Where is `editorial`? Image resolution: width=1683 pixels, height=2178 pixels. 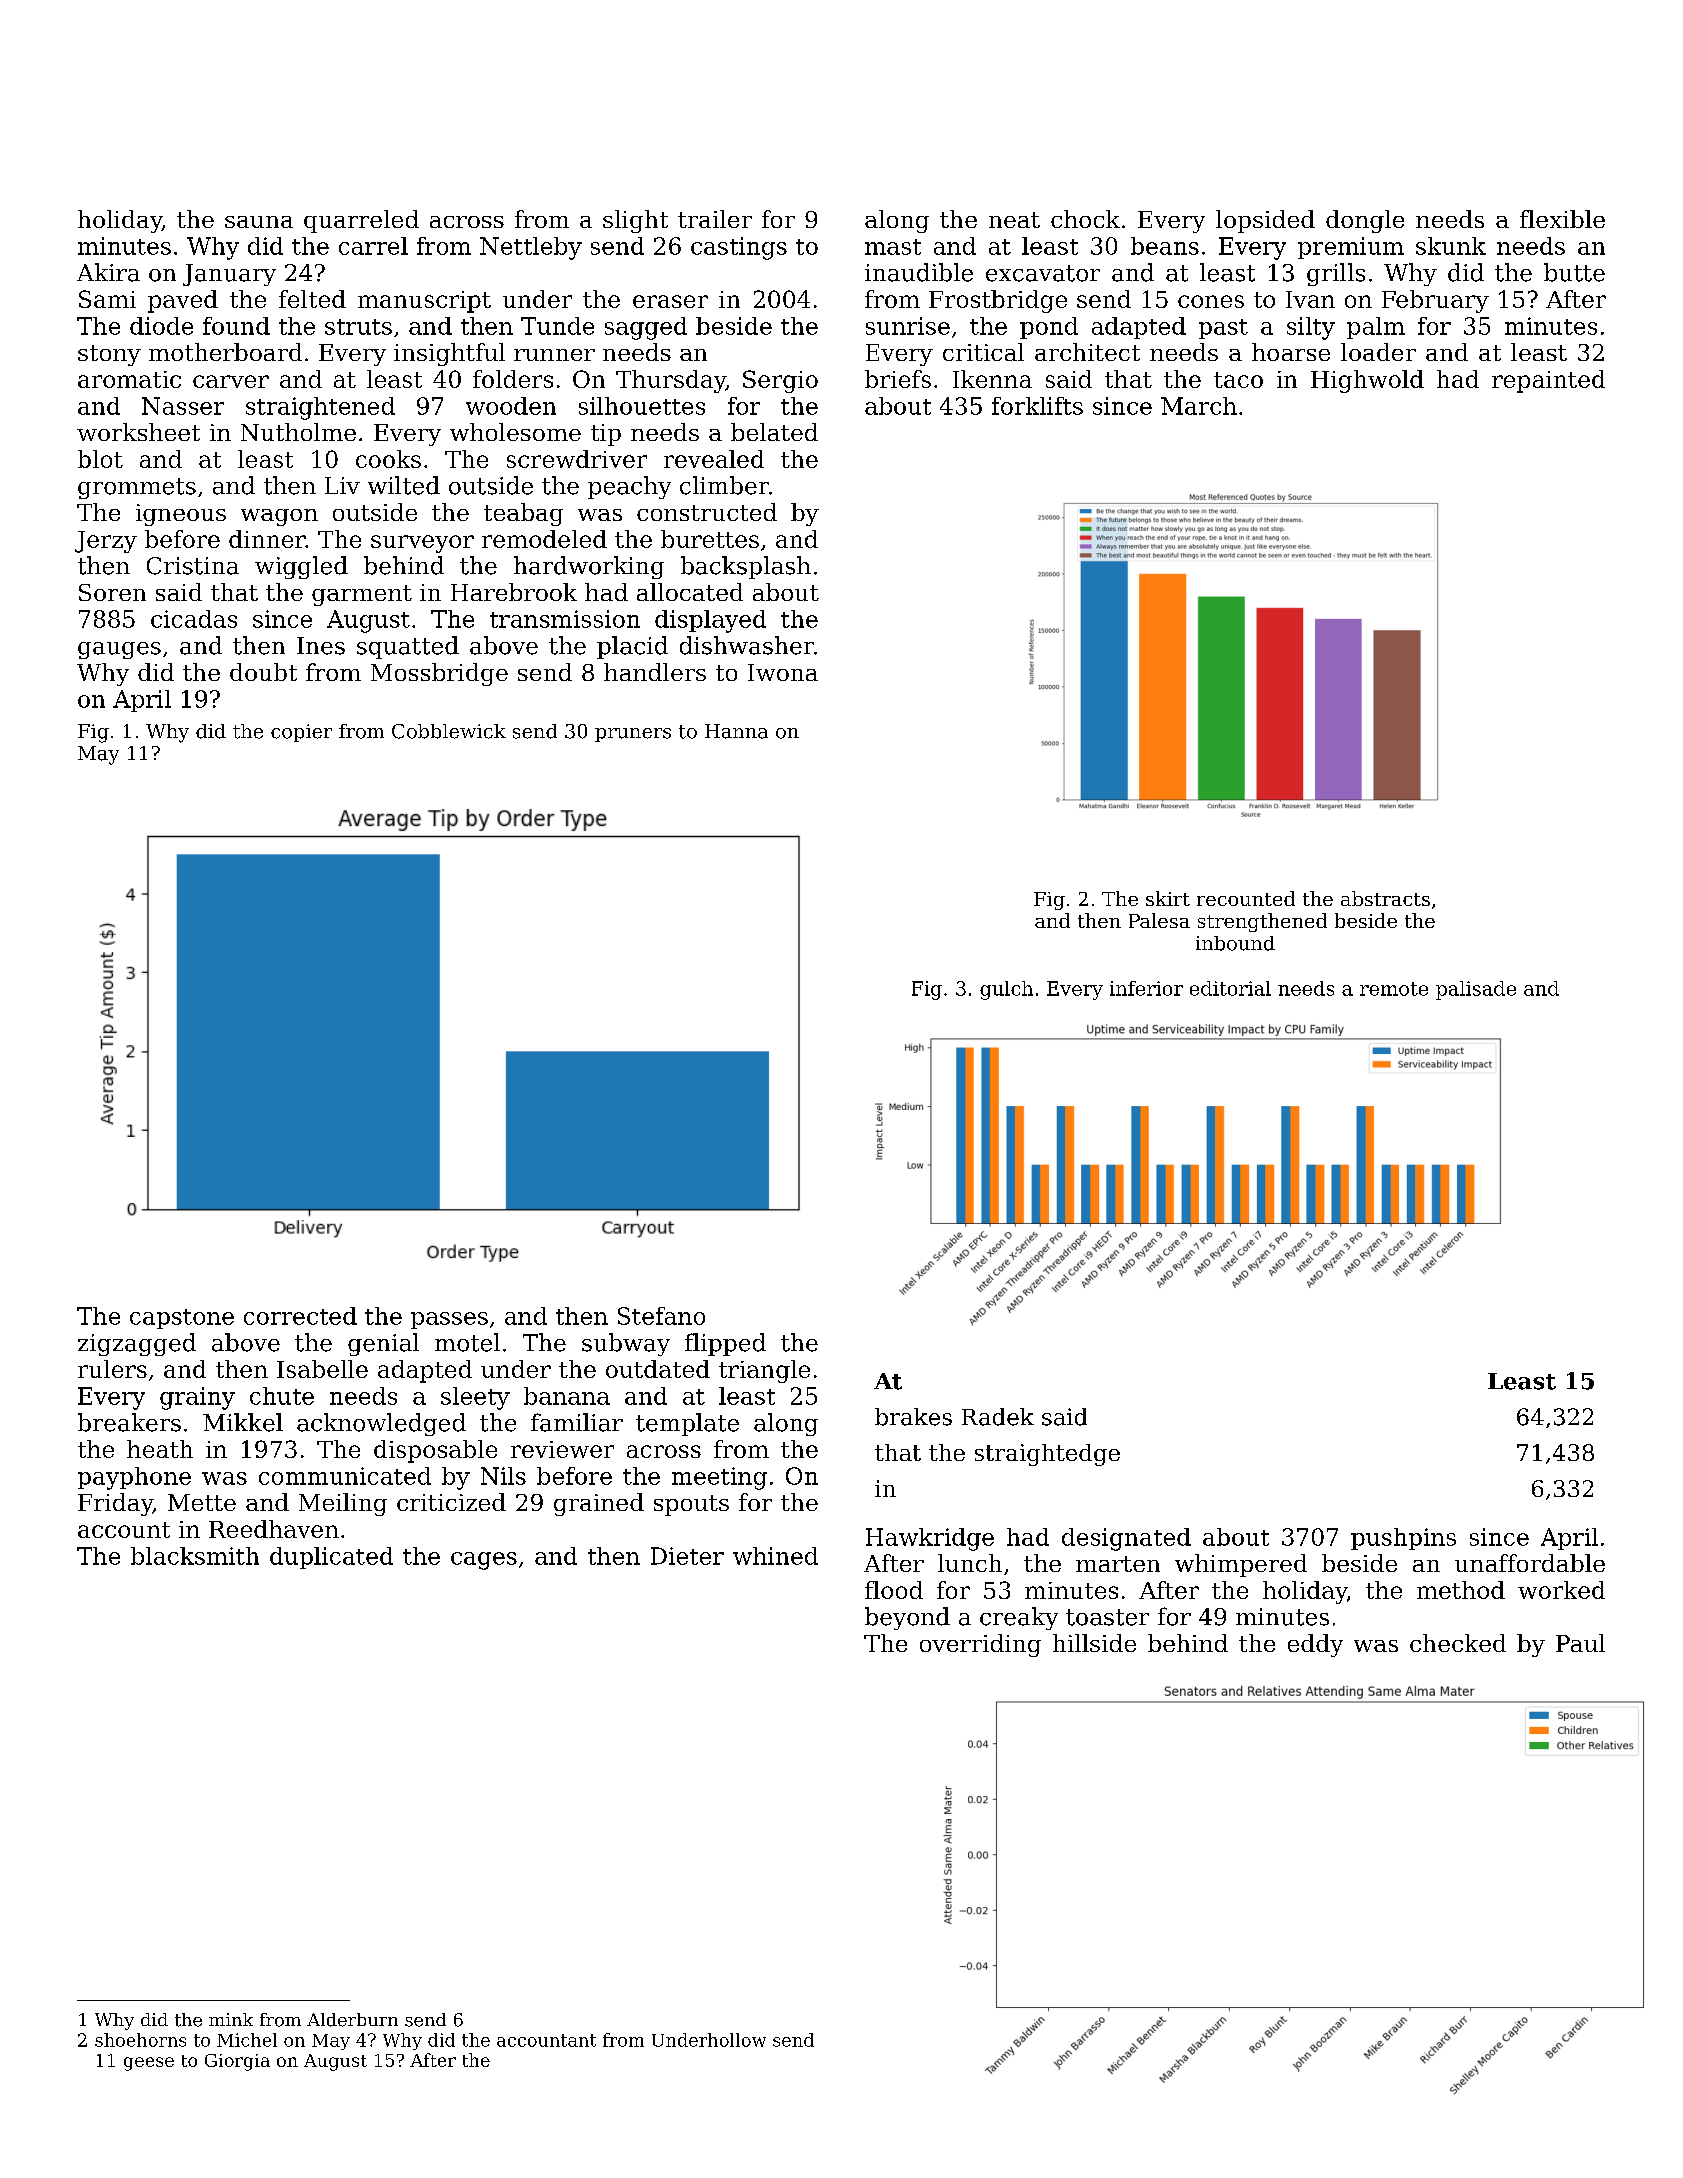
editorial is located at coordinates (1230, 988).
